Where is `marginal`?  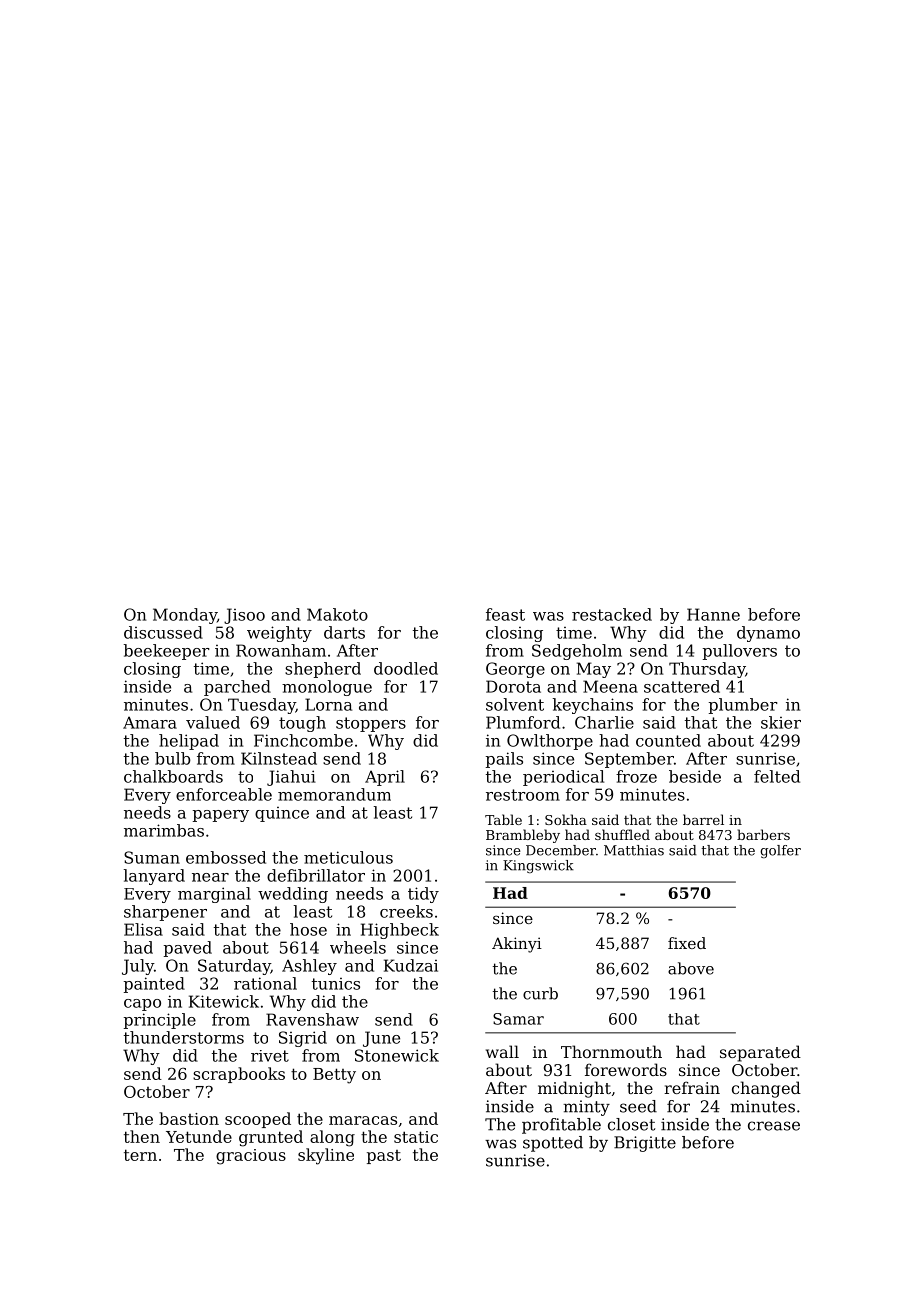
marginal is located at coordinates (214, 895).
